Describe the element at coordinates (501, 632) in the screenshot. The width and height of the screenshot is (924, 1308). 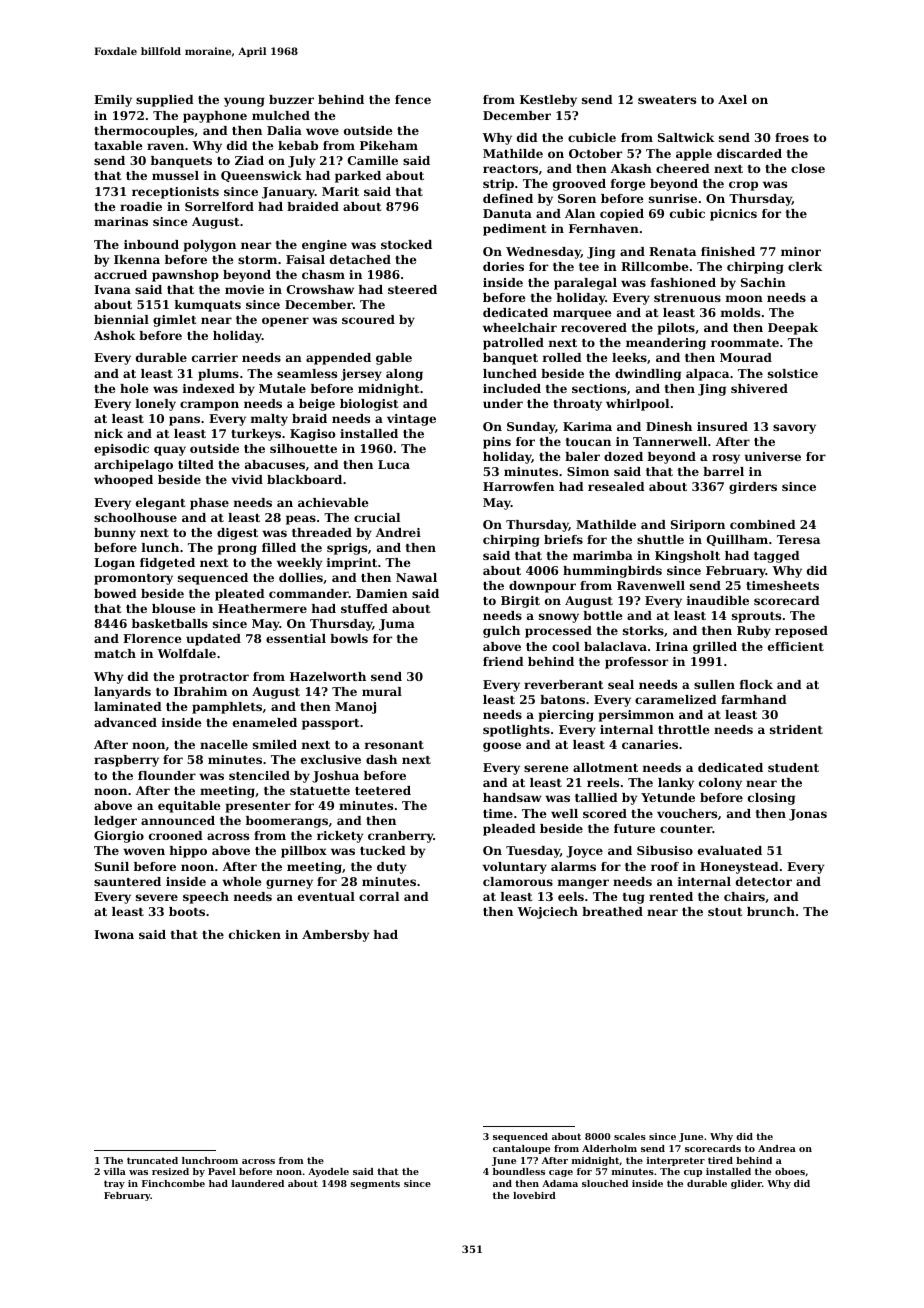
I see `gulch` at that location.
